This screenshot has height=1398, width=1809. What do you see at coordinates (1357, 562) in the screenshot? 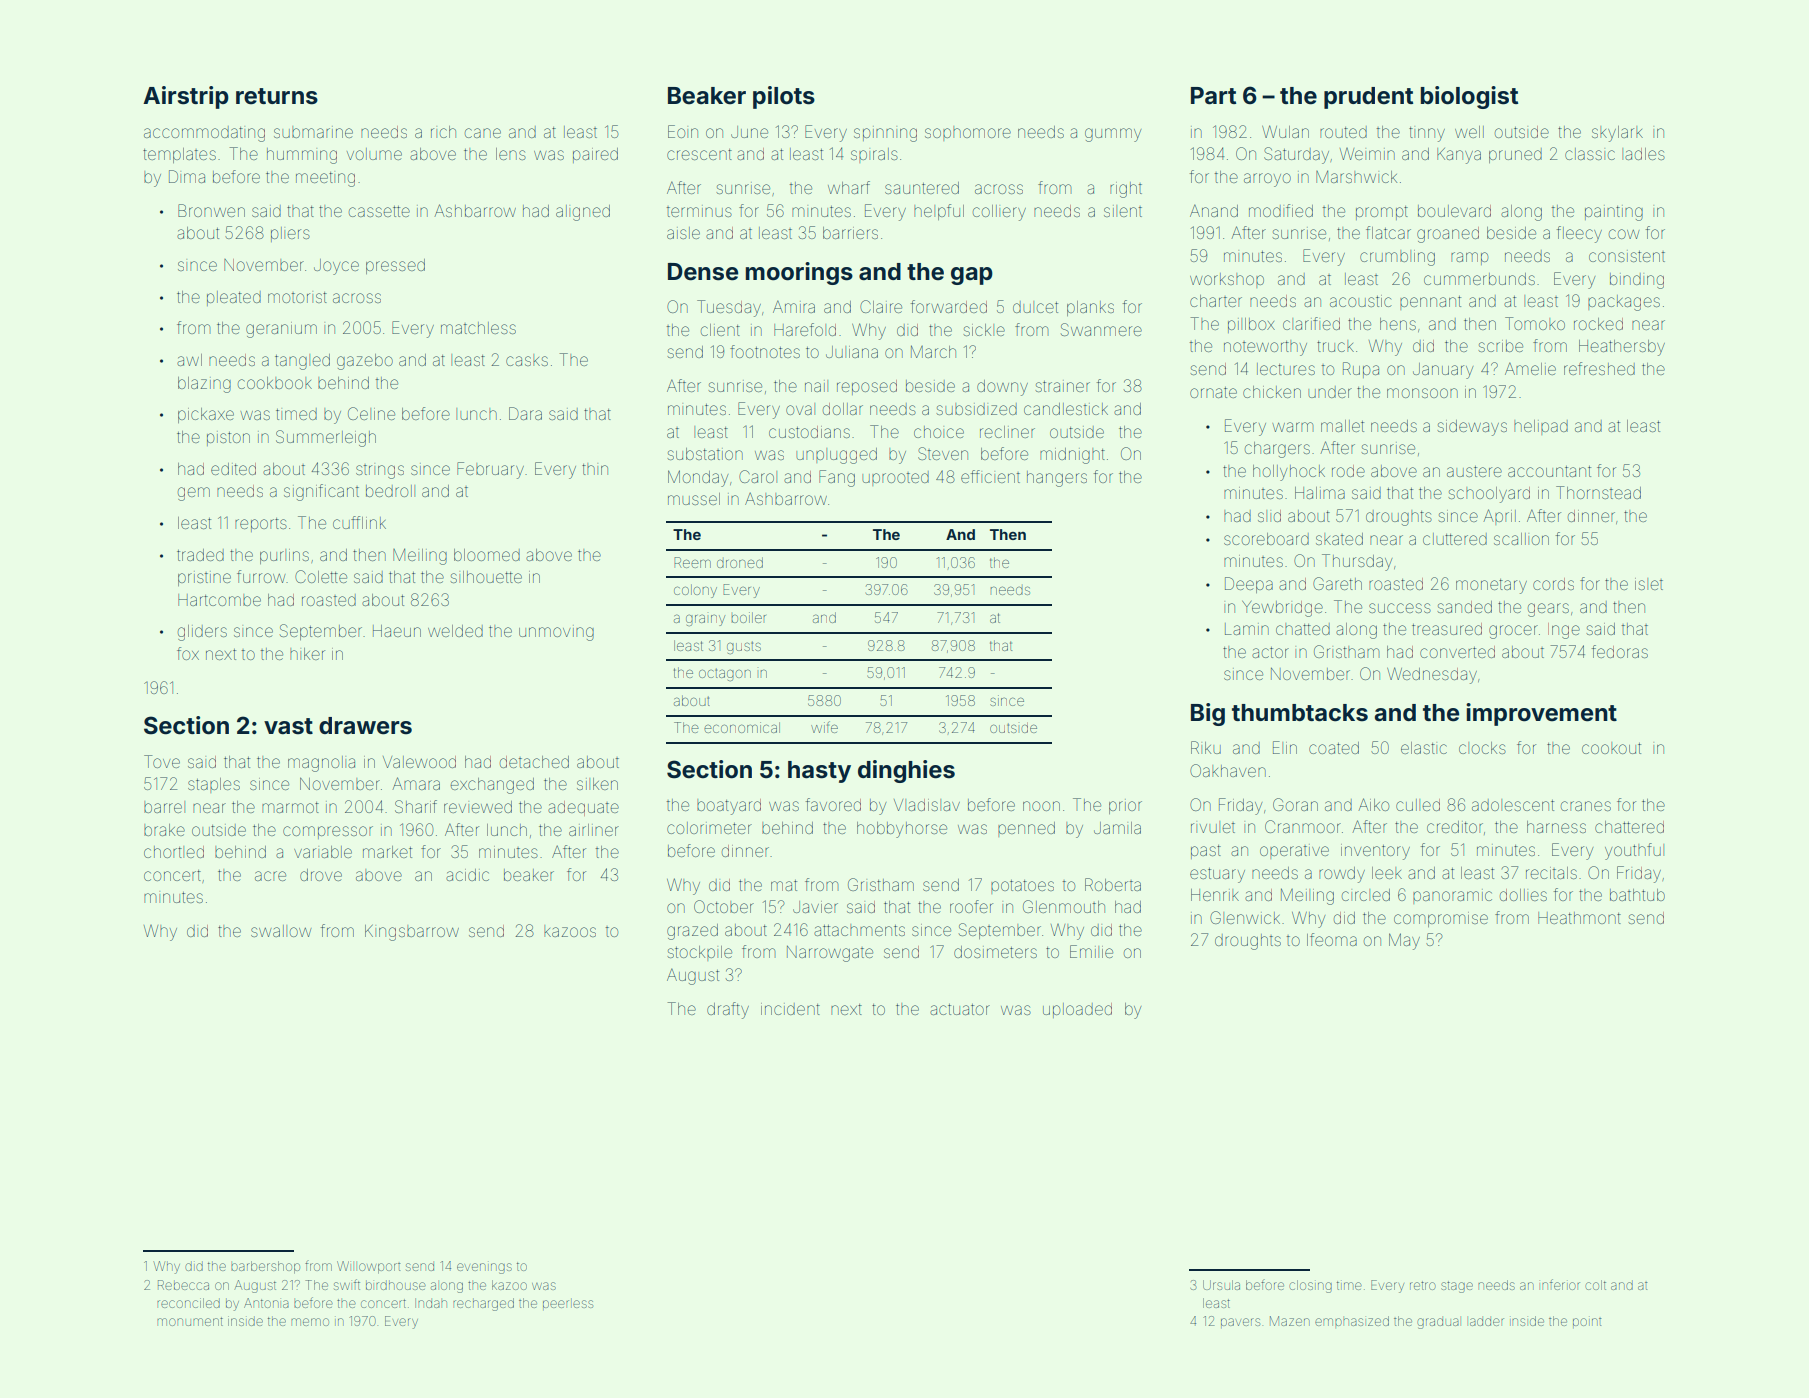
I see `Thursday` at bounding box center [1357, 562].
